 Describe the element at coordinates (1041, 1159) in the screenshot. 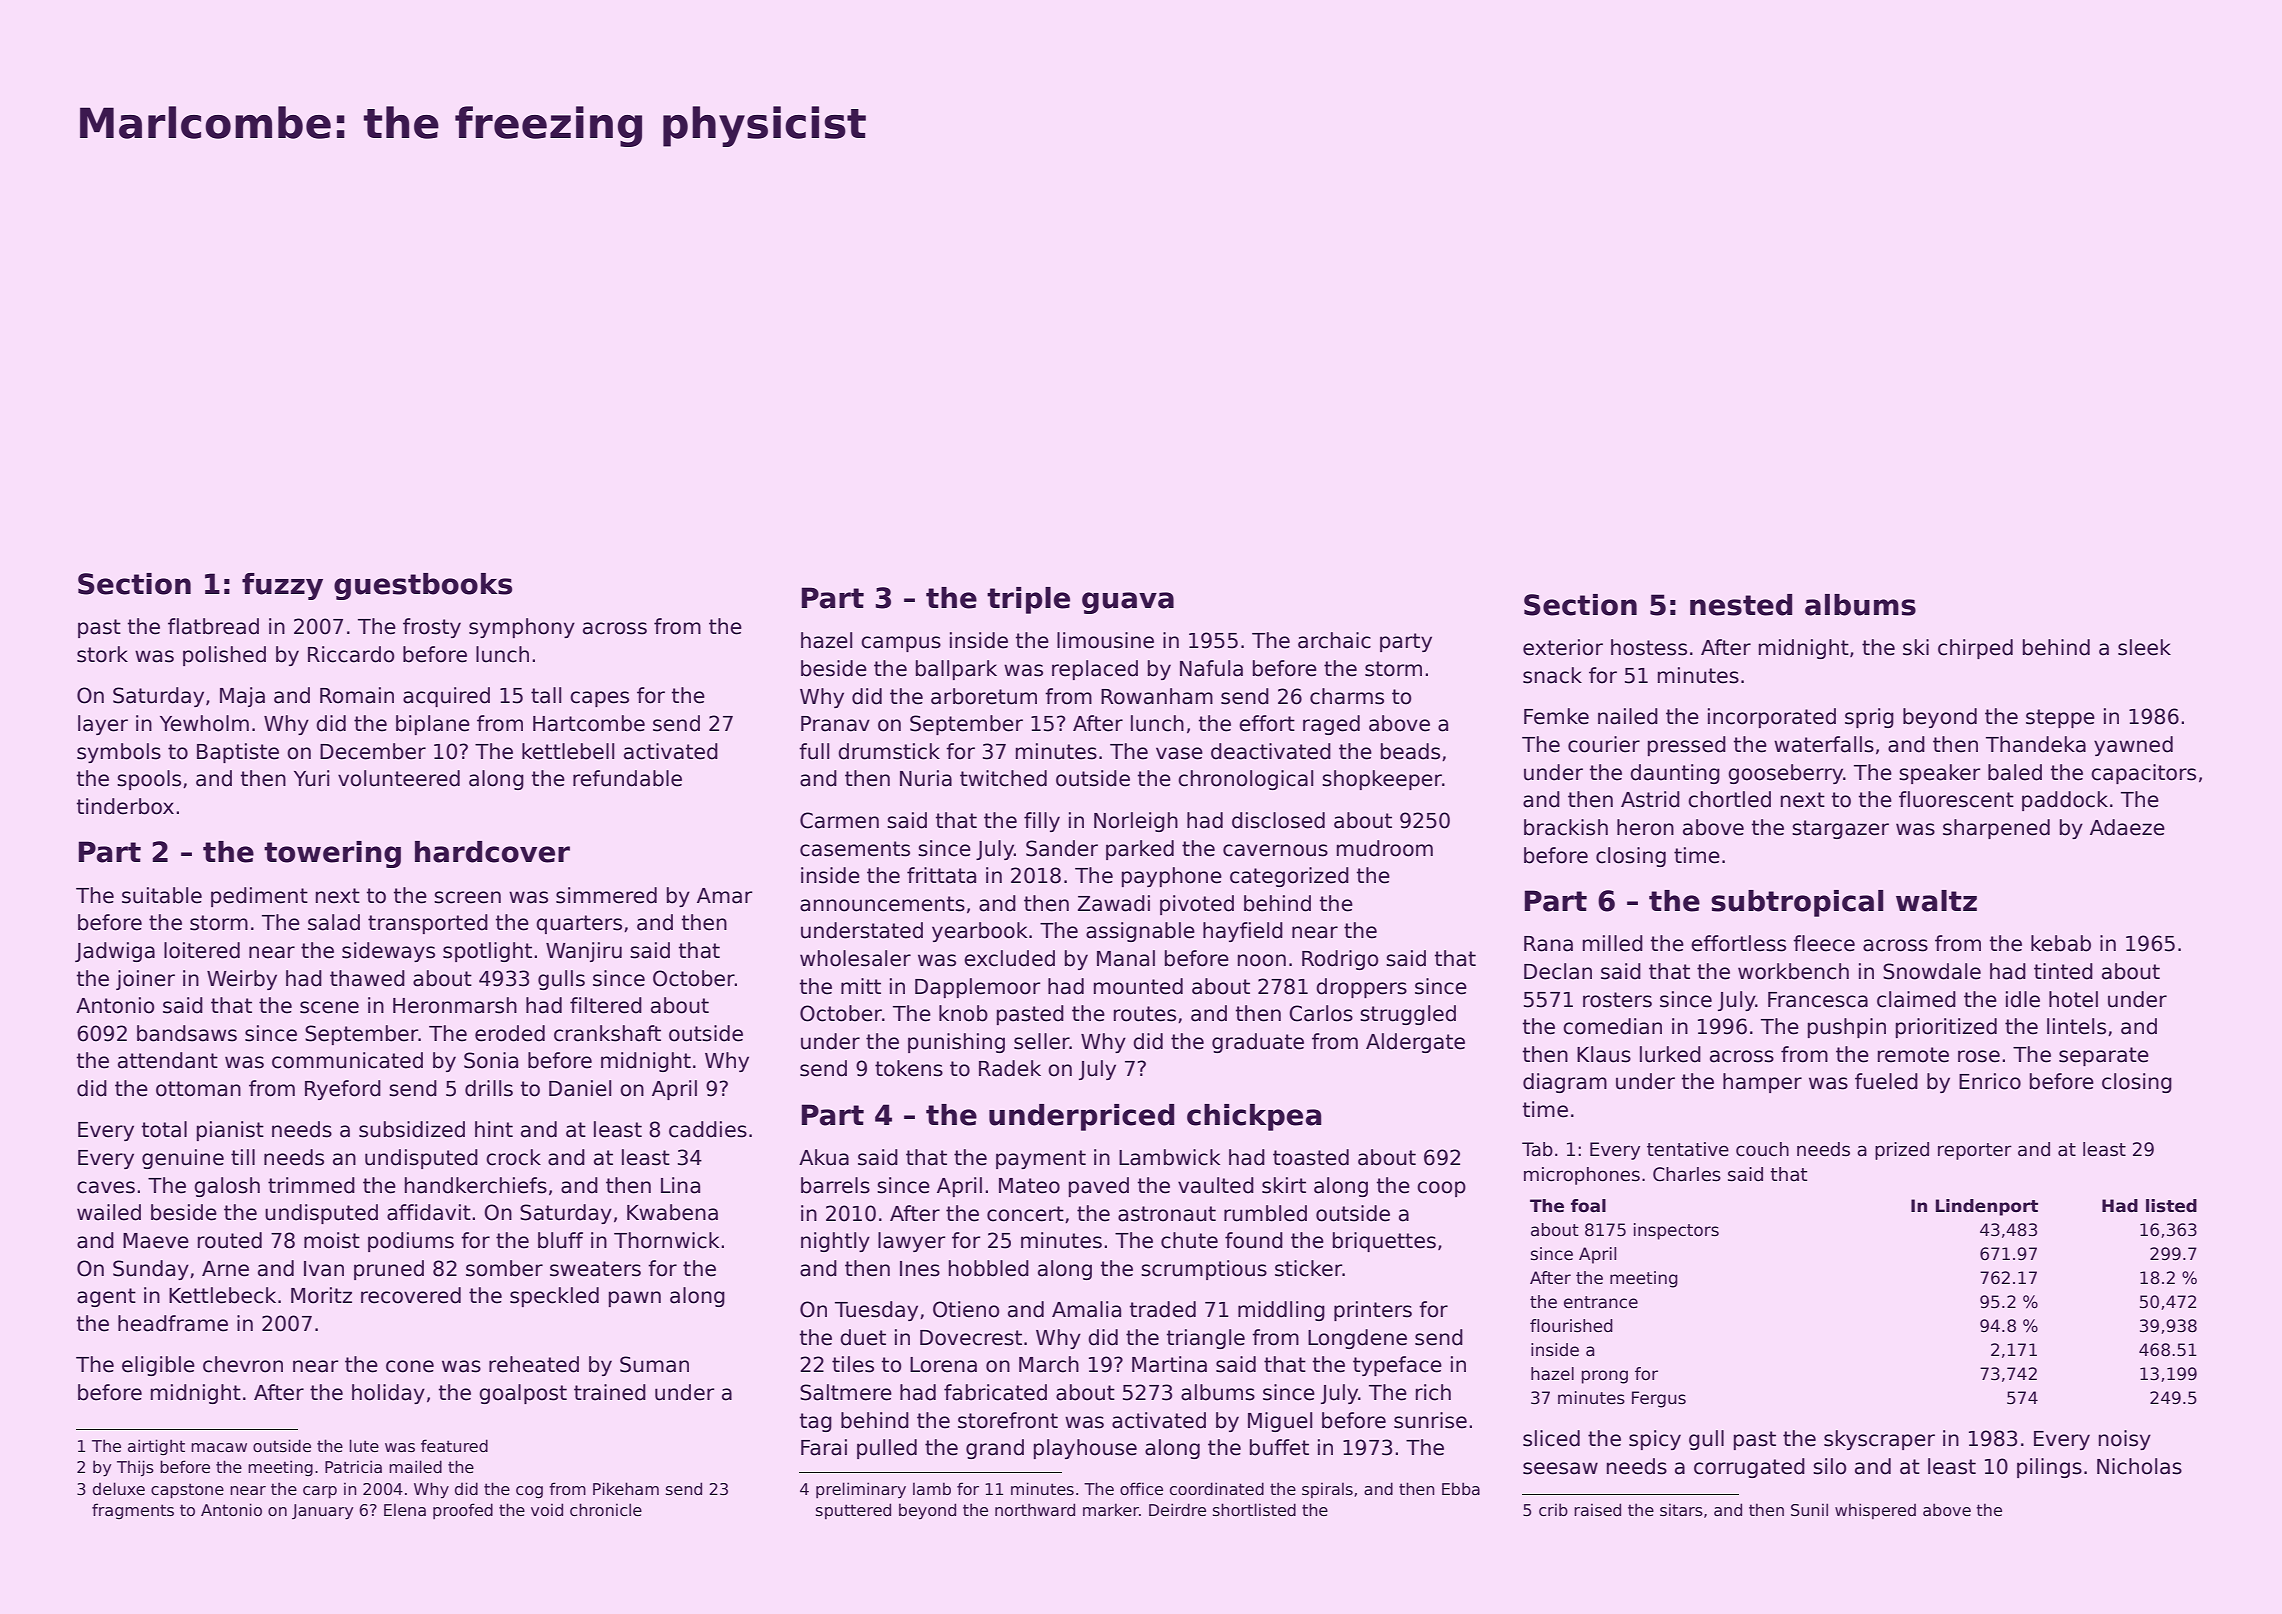

I see `payment` at that location.
